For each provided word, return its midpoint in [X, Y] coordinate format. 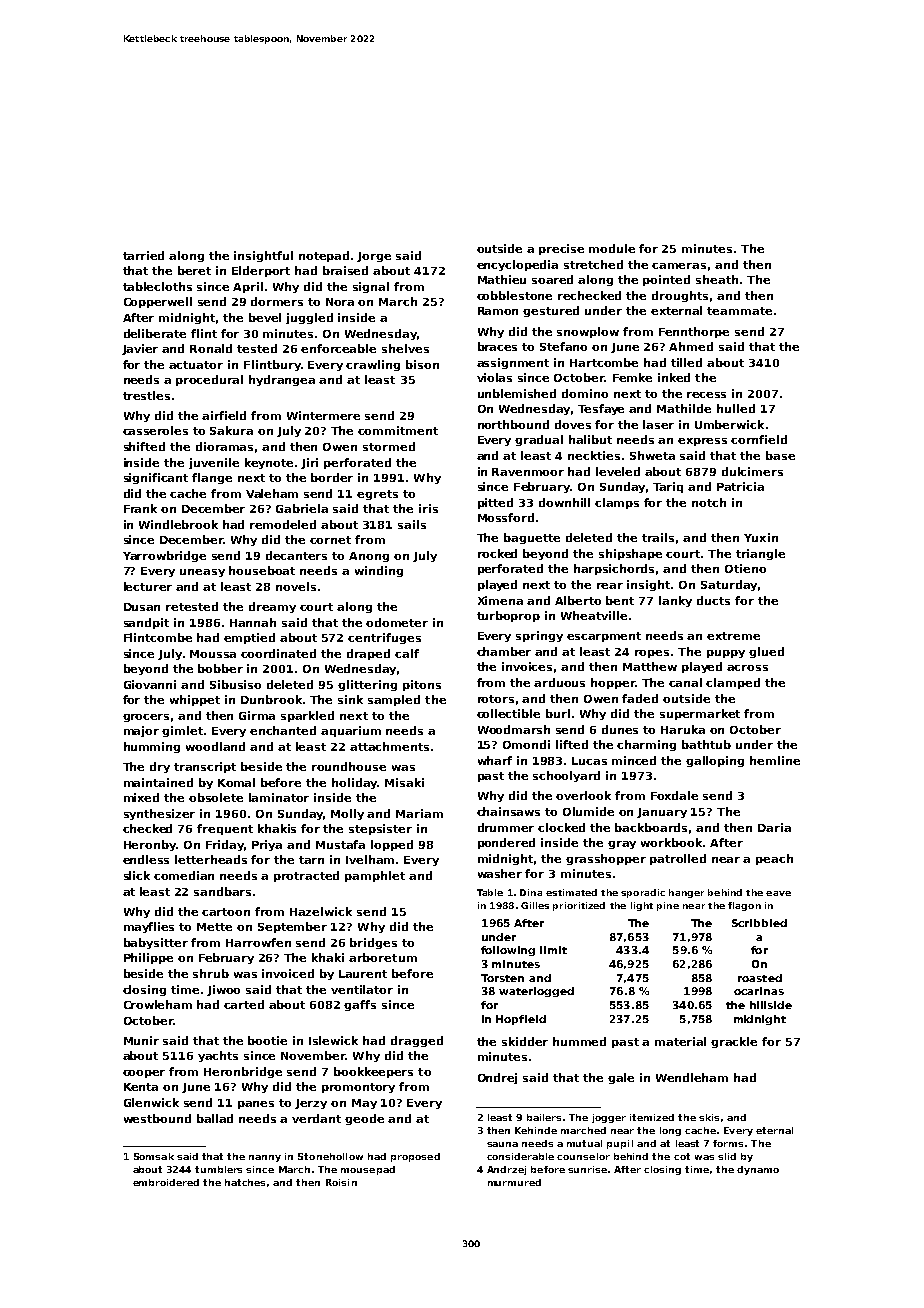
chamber [504, 651]
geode [364, 1119]
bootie [267, 1040]
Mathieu [502, 279]
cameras [679, 266]
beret [194, 270]
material [680, 1041]
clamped [733, 683]
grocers [146, 718]
